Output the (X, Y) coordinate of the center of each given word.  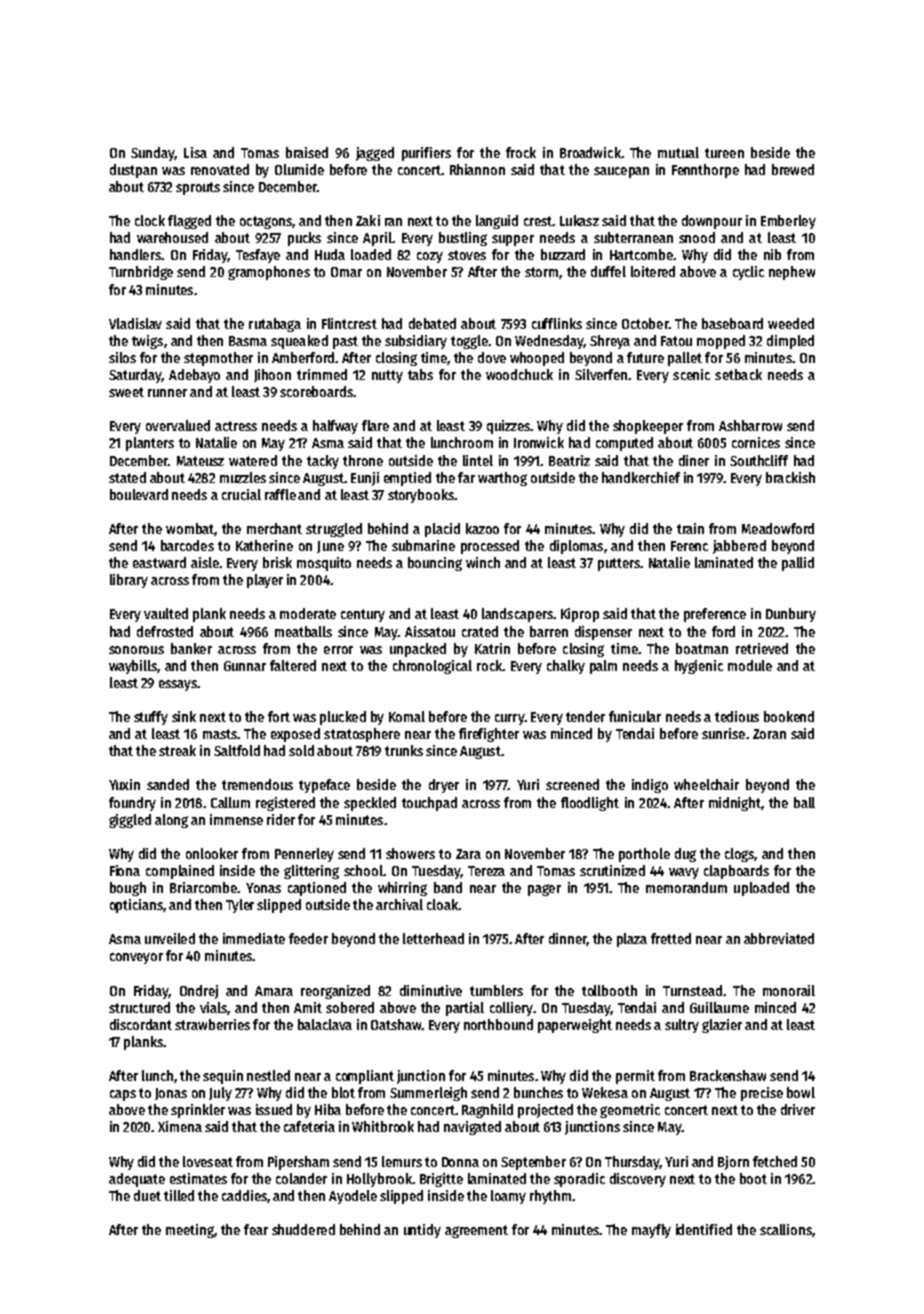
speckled (370, 804)
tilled (179, 1195)
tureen (724, 153)
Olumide (299, 169)
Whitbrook (383, 1126)
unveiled (170, 938)
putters (619, 564)
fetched (775, 1161)
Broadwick (590, 152)
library (129, 581)
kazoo (482, 528)
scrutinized (612, 870)
